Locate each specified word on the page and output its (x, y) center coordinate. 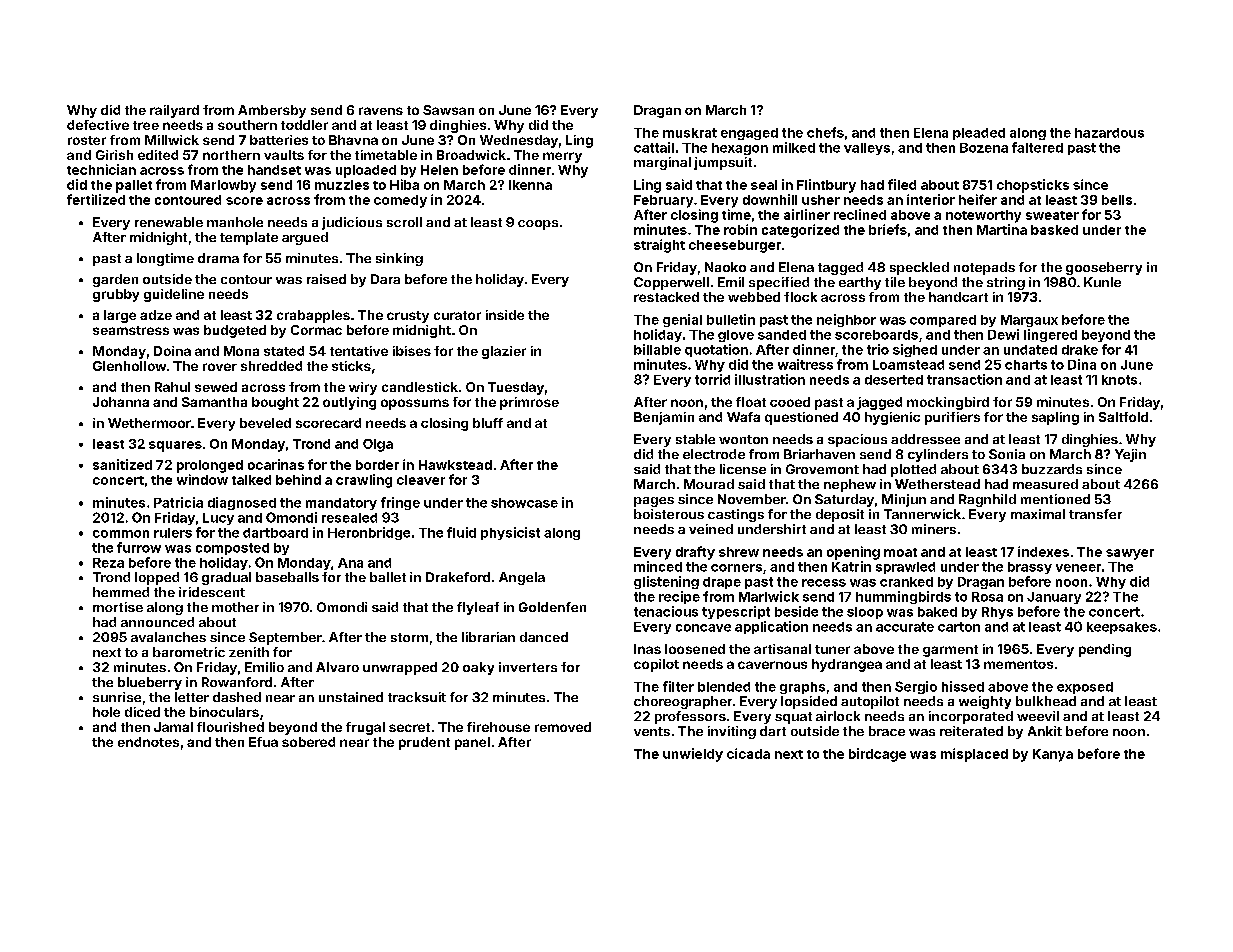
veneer (1078, 568)
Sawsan (448, 110)
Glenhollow (129, 366)
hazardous (1109, 133)
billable (657, 349)
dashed (237, 697)
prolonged (210, 466)
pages (654, 502)
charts (1026, 365)
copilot (656, 665)
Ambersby (272, 111)
